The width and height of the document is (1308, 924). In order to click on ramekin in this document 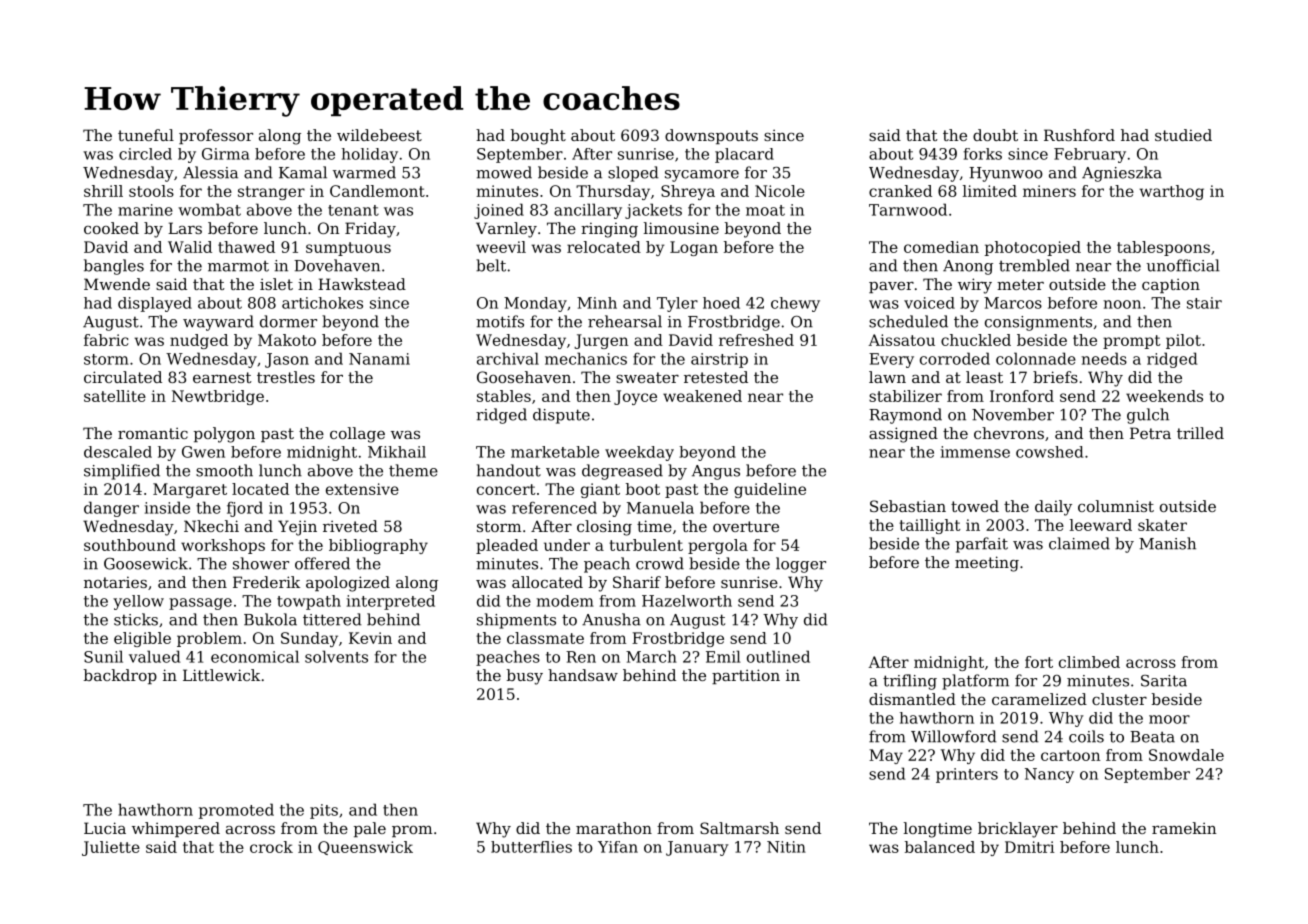, I will do `click(1184, 828)`.
